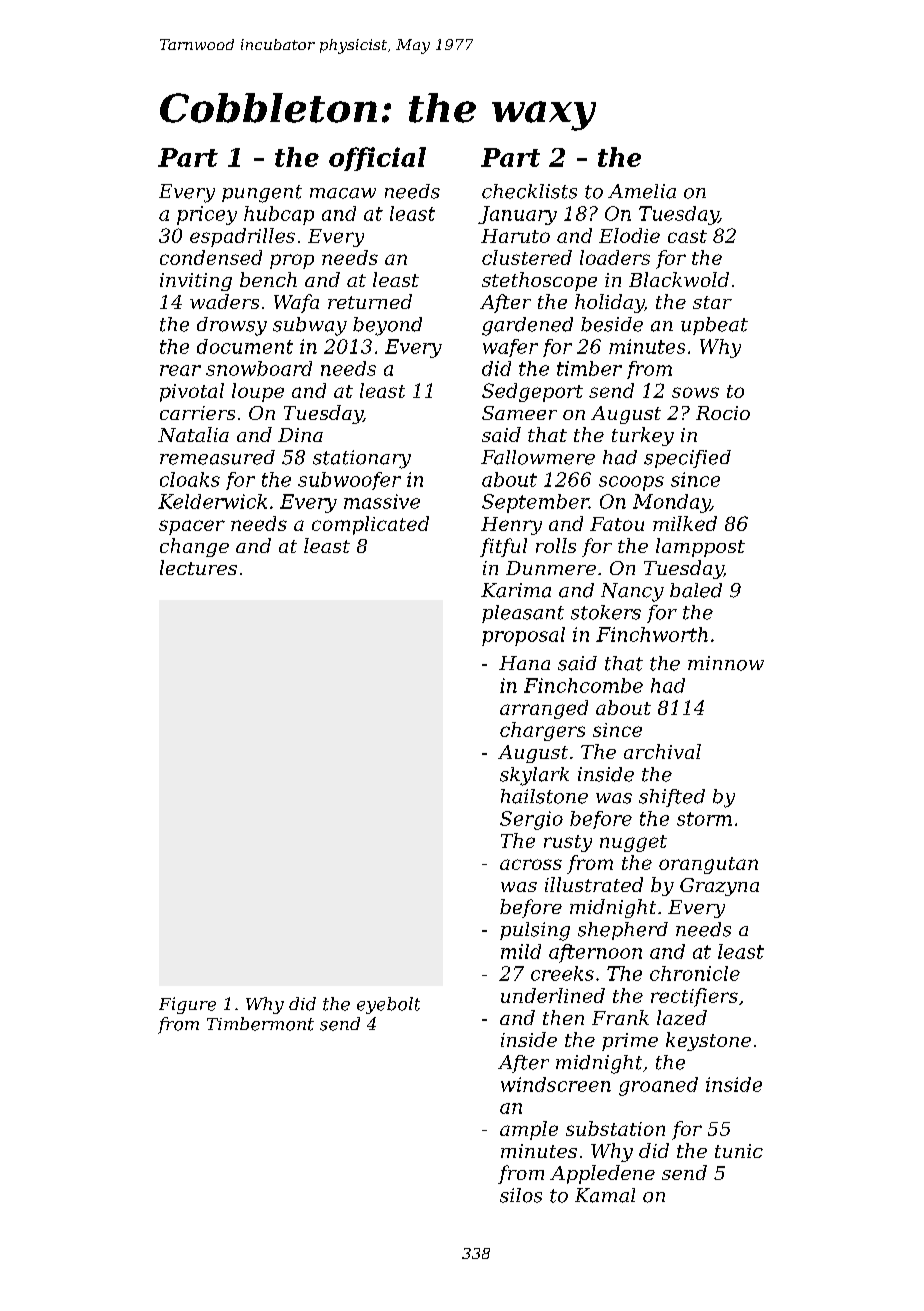  Describe the element at coordinates (642, 191) in the screenshot. I see `Amelia` at that location.
